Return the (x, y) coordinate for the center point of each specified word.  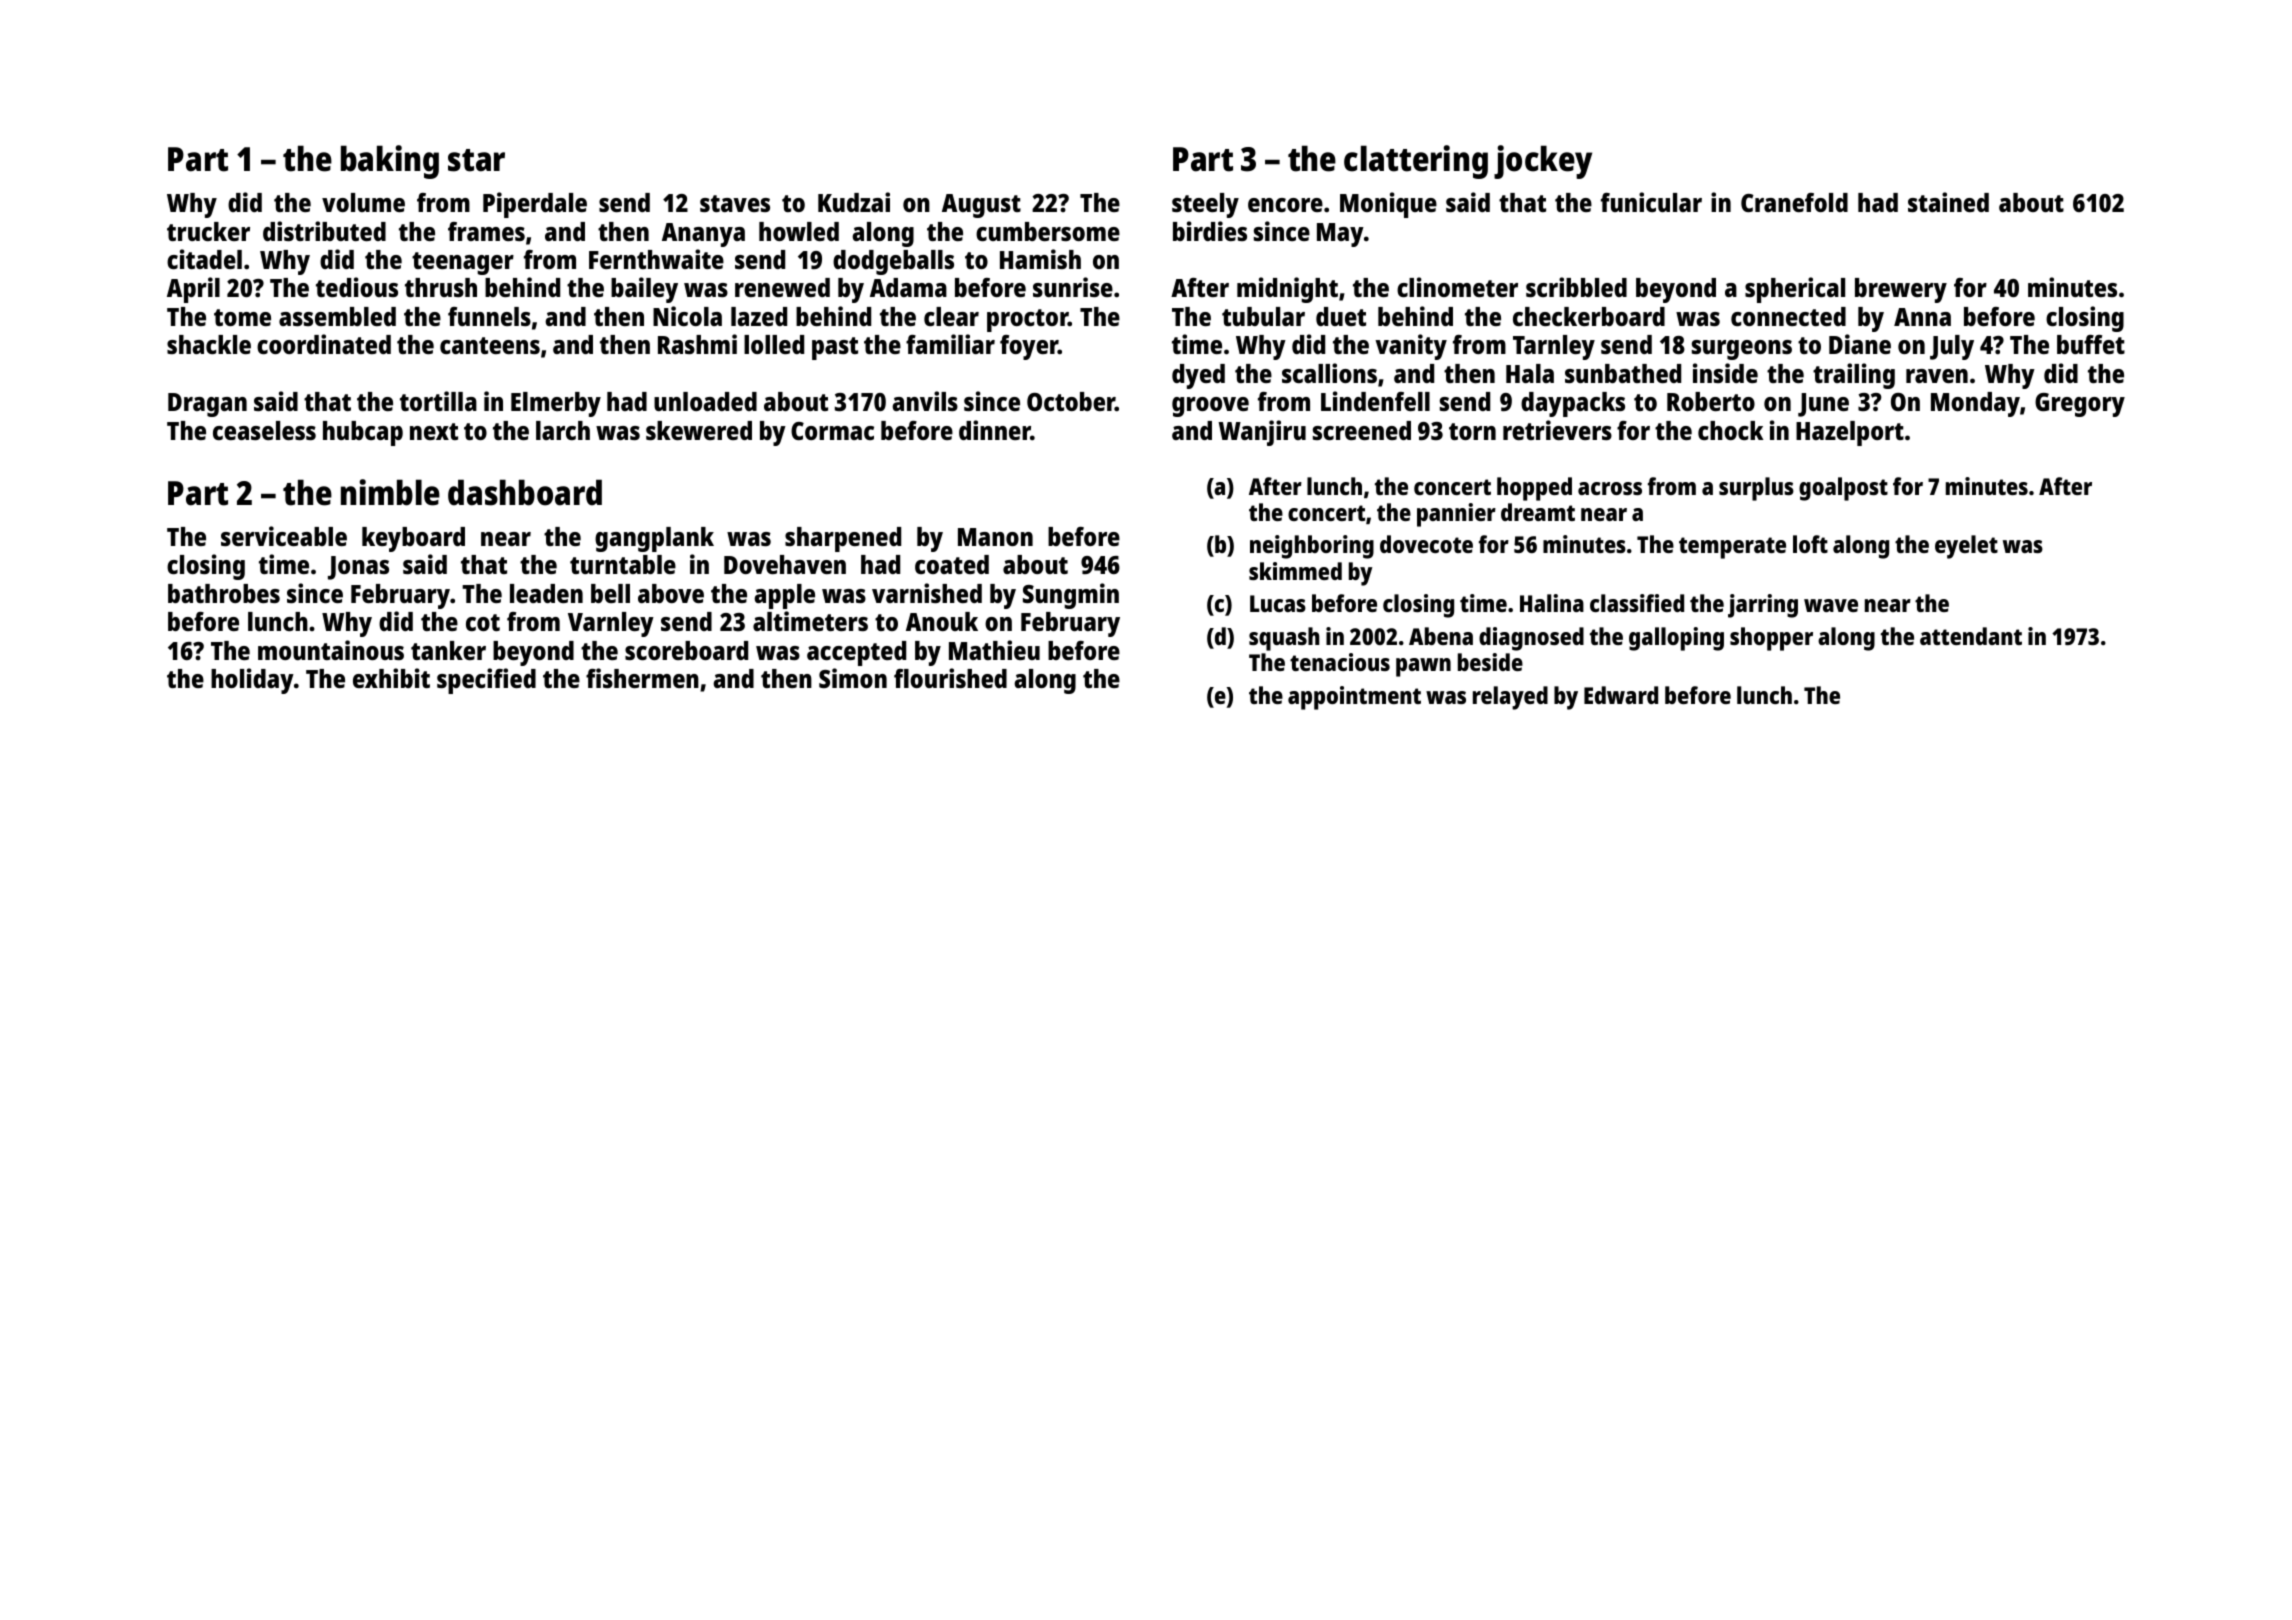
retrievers (1557, 430)
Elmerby (556, 404)
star (476, 160)
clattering (1416, 162)
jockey (1543, 162)
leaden (546, 593)
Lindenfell (1375, 401)
